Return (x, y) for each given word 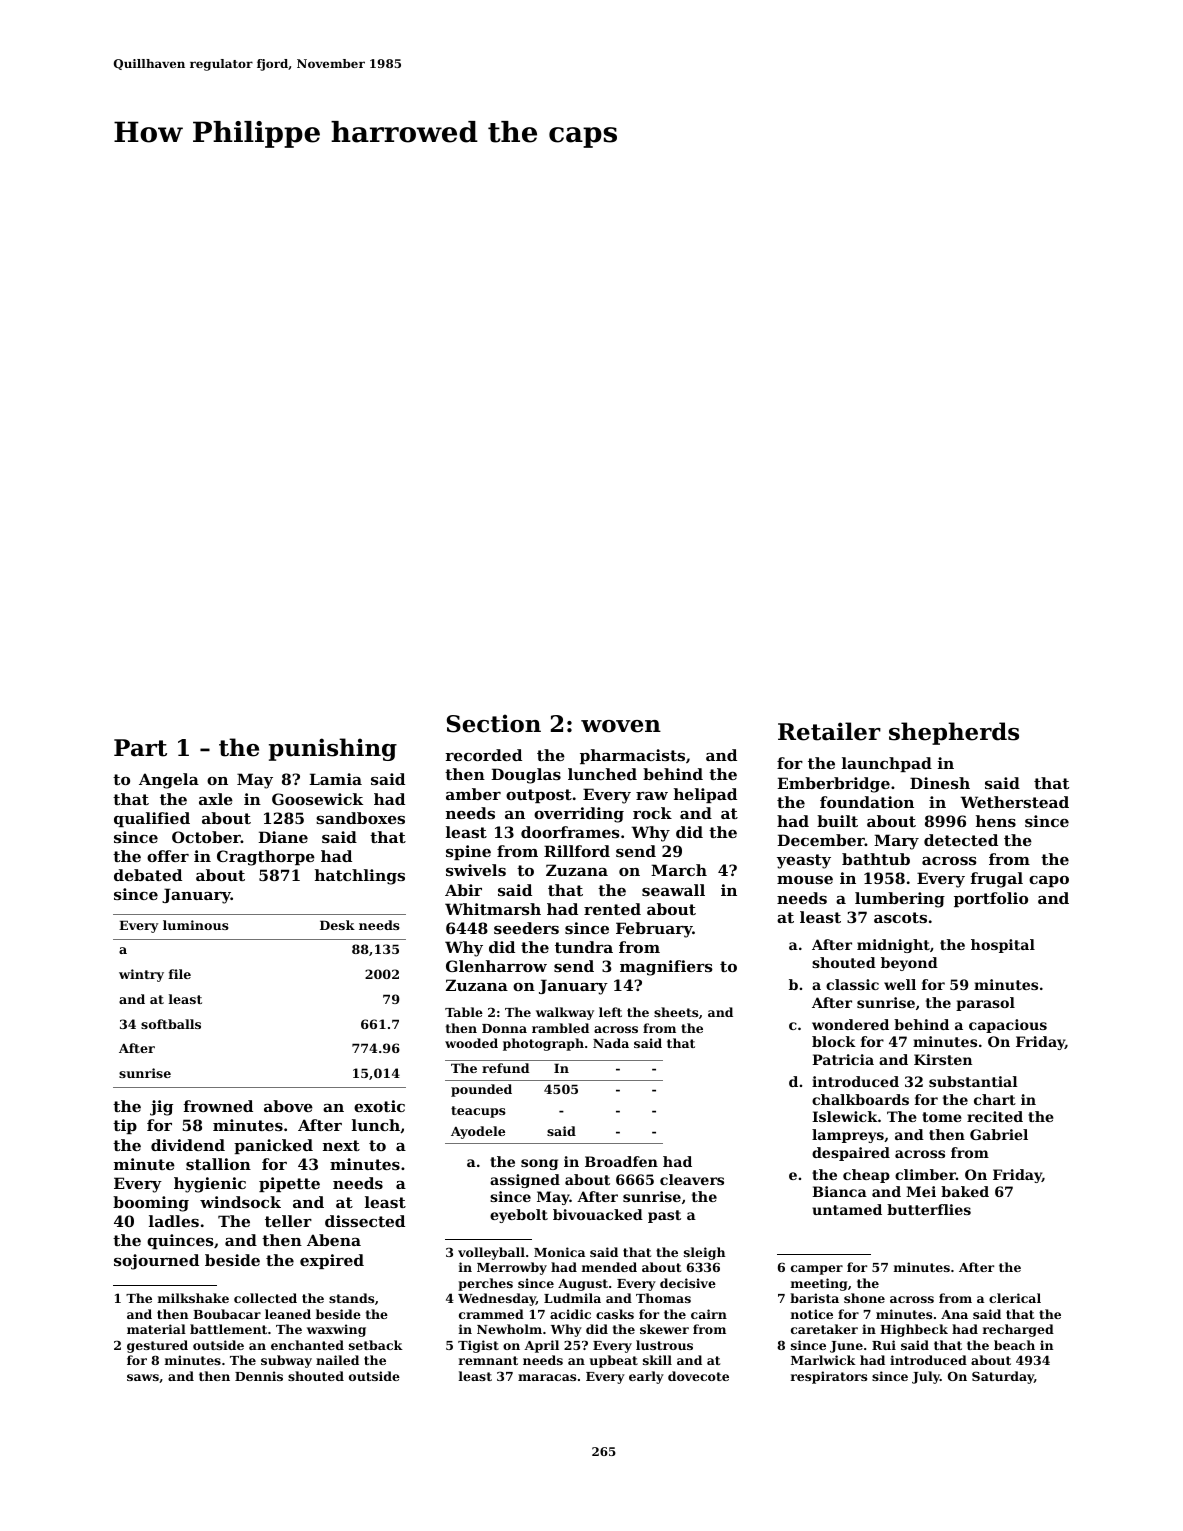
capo (1049, 881)
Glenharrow (496, 966)
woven (621, 726)
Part (140, 748)
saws (143, 1377)
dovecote (698, 1376)
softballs (171, 1024)
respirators (829, 1377)
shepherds (954, 733)
